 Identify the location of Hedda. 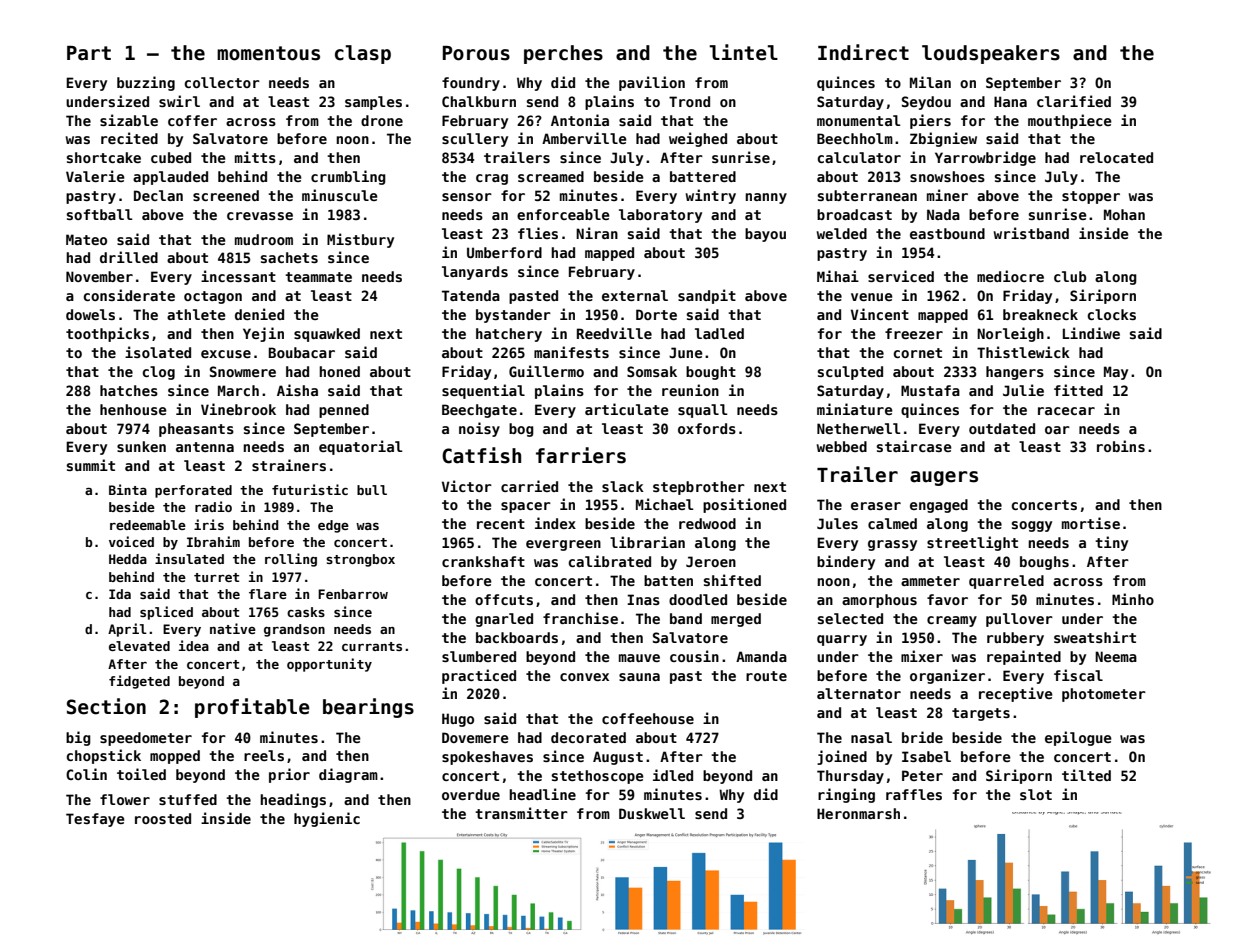
(128, 559).
